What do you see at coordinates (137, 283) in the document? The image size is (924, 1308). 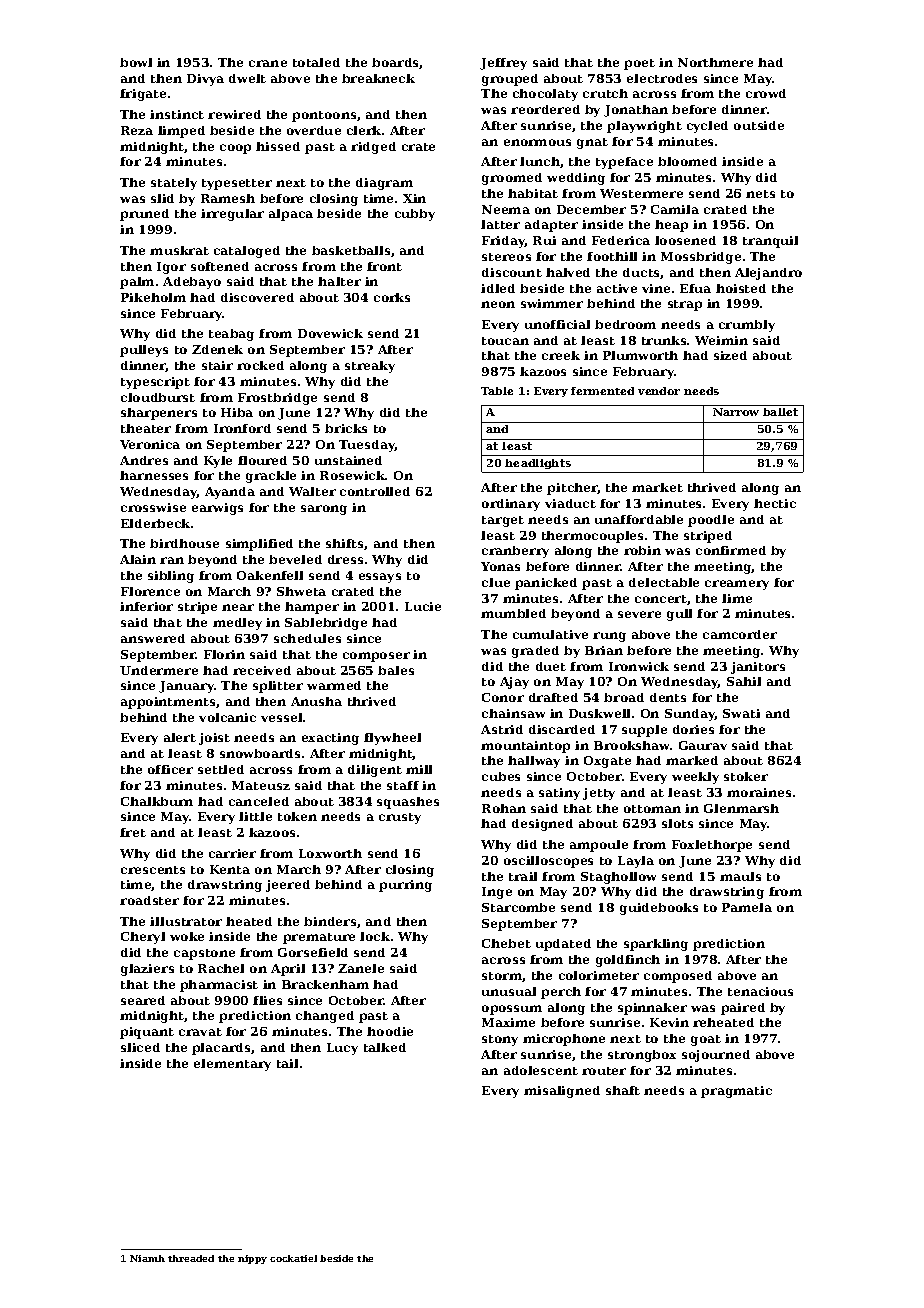 I see `palm` at bounding box center [137, 283].
